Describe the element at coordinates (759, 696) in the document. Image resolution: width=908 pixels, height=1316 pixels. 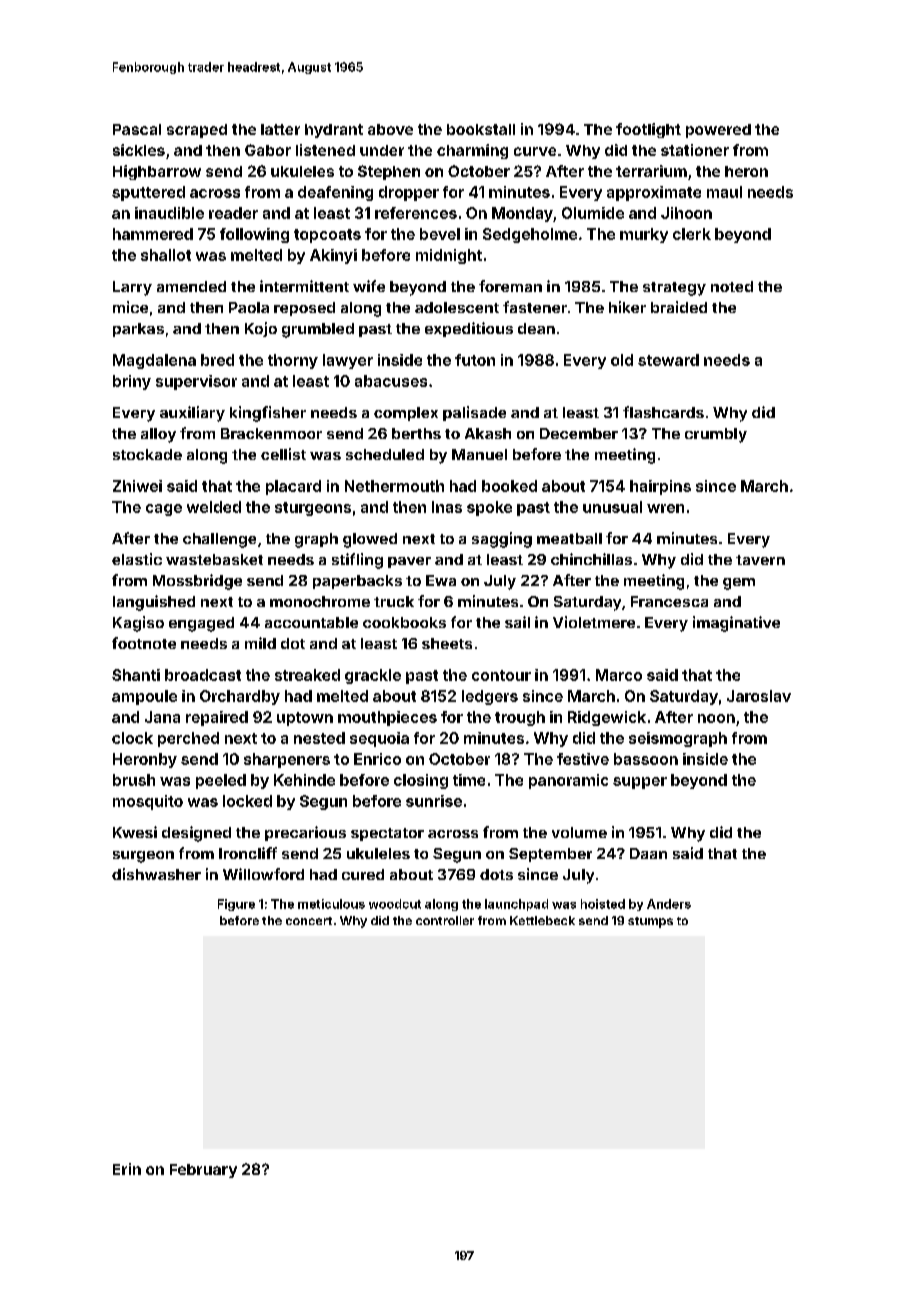
I see `Jaroslav` at that location.
